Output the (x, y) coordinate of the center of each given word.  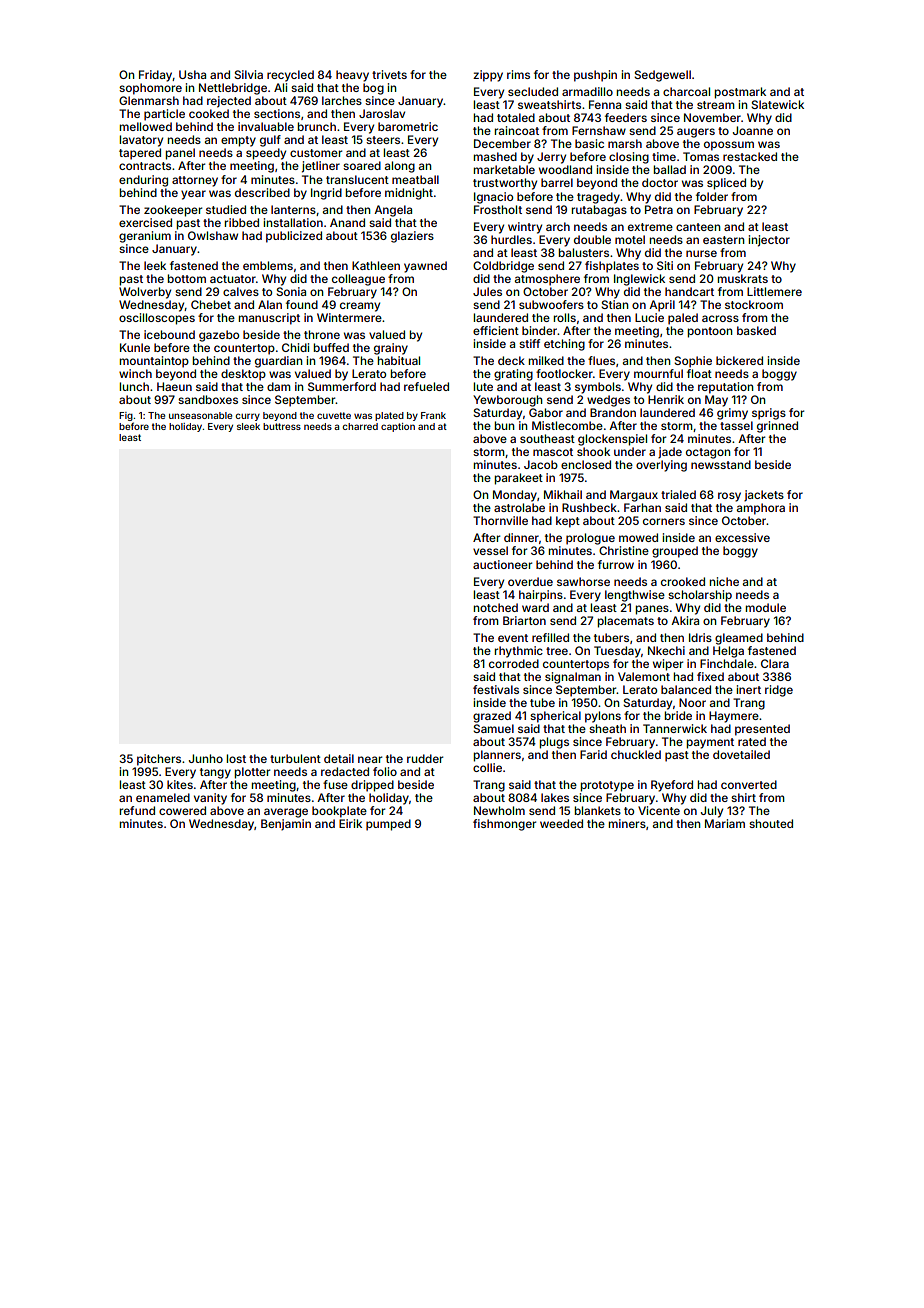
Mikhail (563, 494)
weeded (561, 823)
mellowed (146, 126)
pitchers (159, 760)
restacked (750, 156)
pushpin (595, 76)
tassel (736, 425)
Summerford (342, 386)
